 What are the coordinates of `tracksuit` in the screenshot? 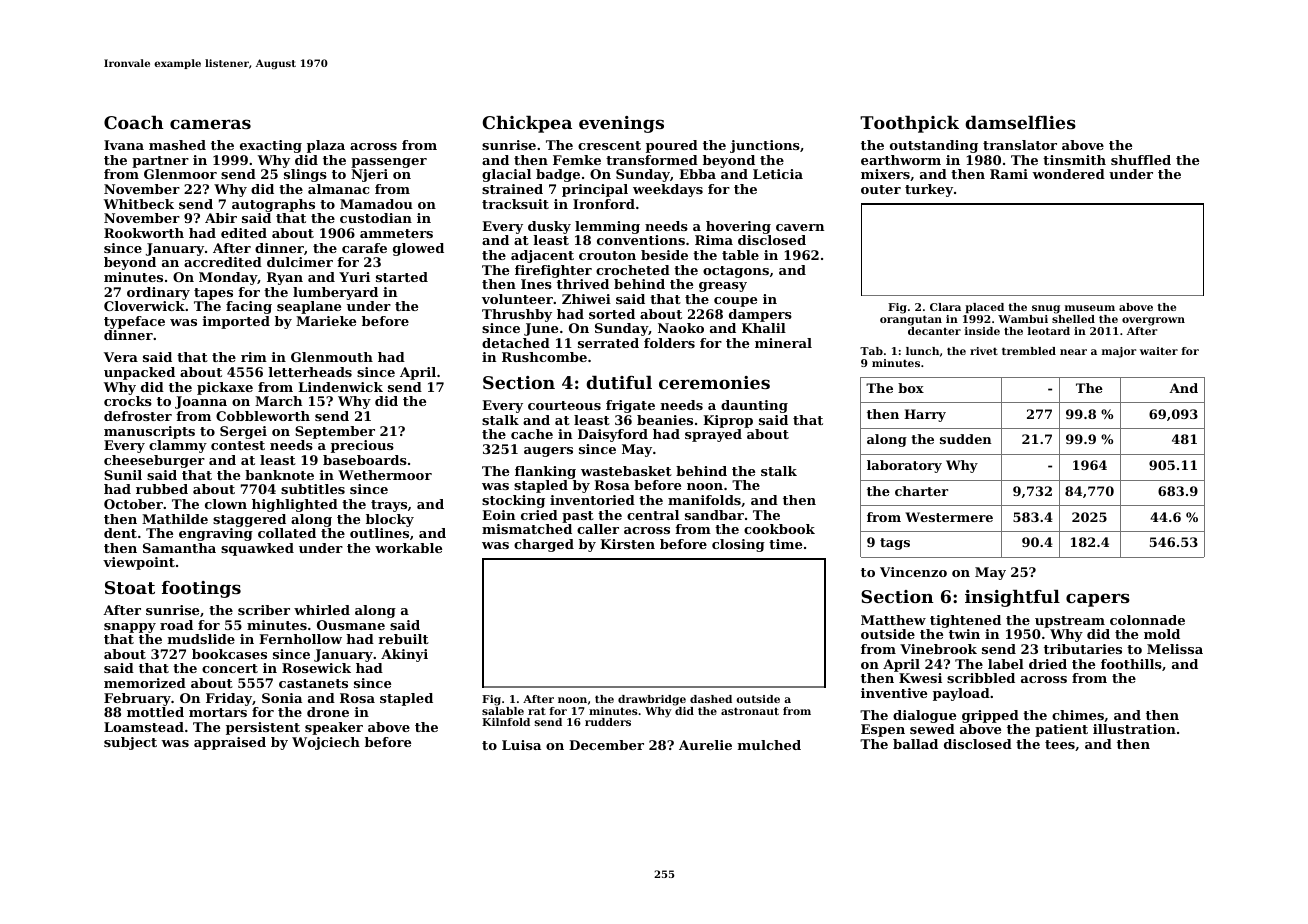 It's located at (515, 204).
